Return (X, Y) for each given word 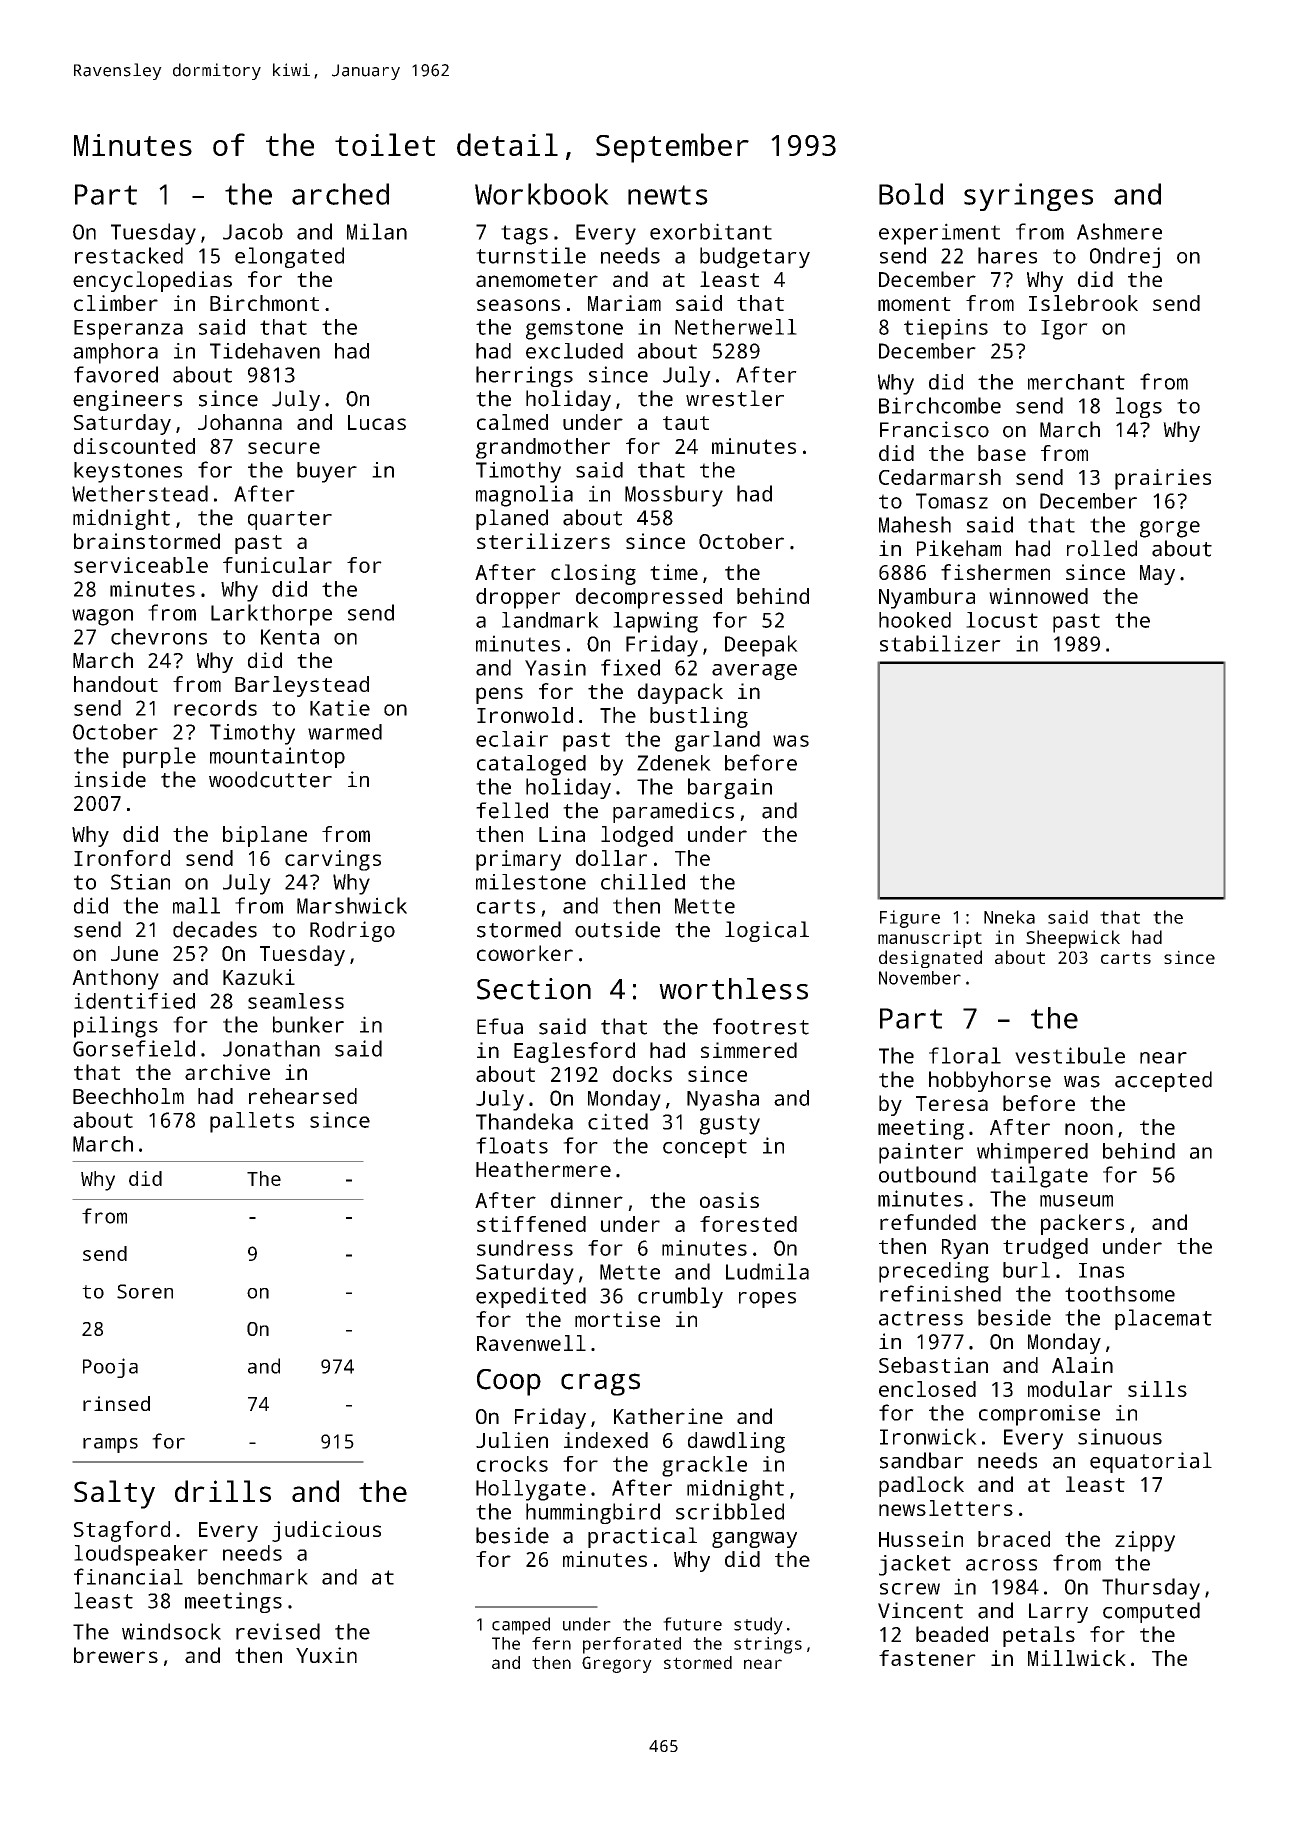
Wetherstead (140, 493)
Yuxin (326, 1655)
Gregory (617, 1664)
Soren (145, 1291)
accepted (1163, 1081)
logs (1139, 407)
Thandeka (524, 1121)
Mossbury (674, 496)
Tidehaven (265, 351)
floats (512, 1145)
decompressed (649, 598)
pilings (116, 1027)
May (1157, 575)
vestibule (1070, 1055)
